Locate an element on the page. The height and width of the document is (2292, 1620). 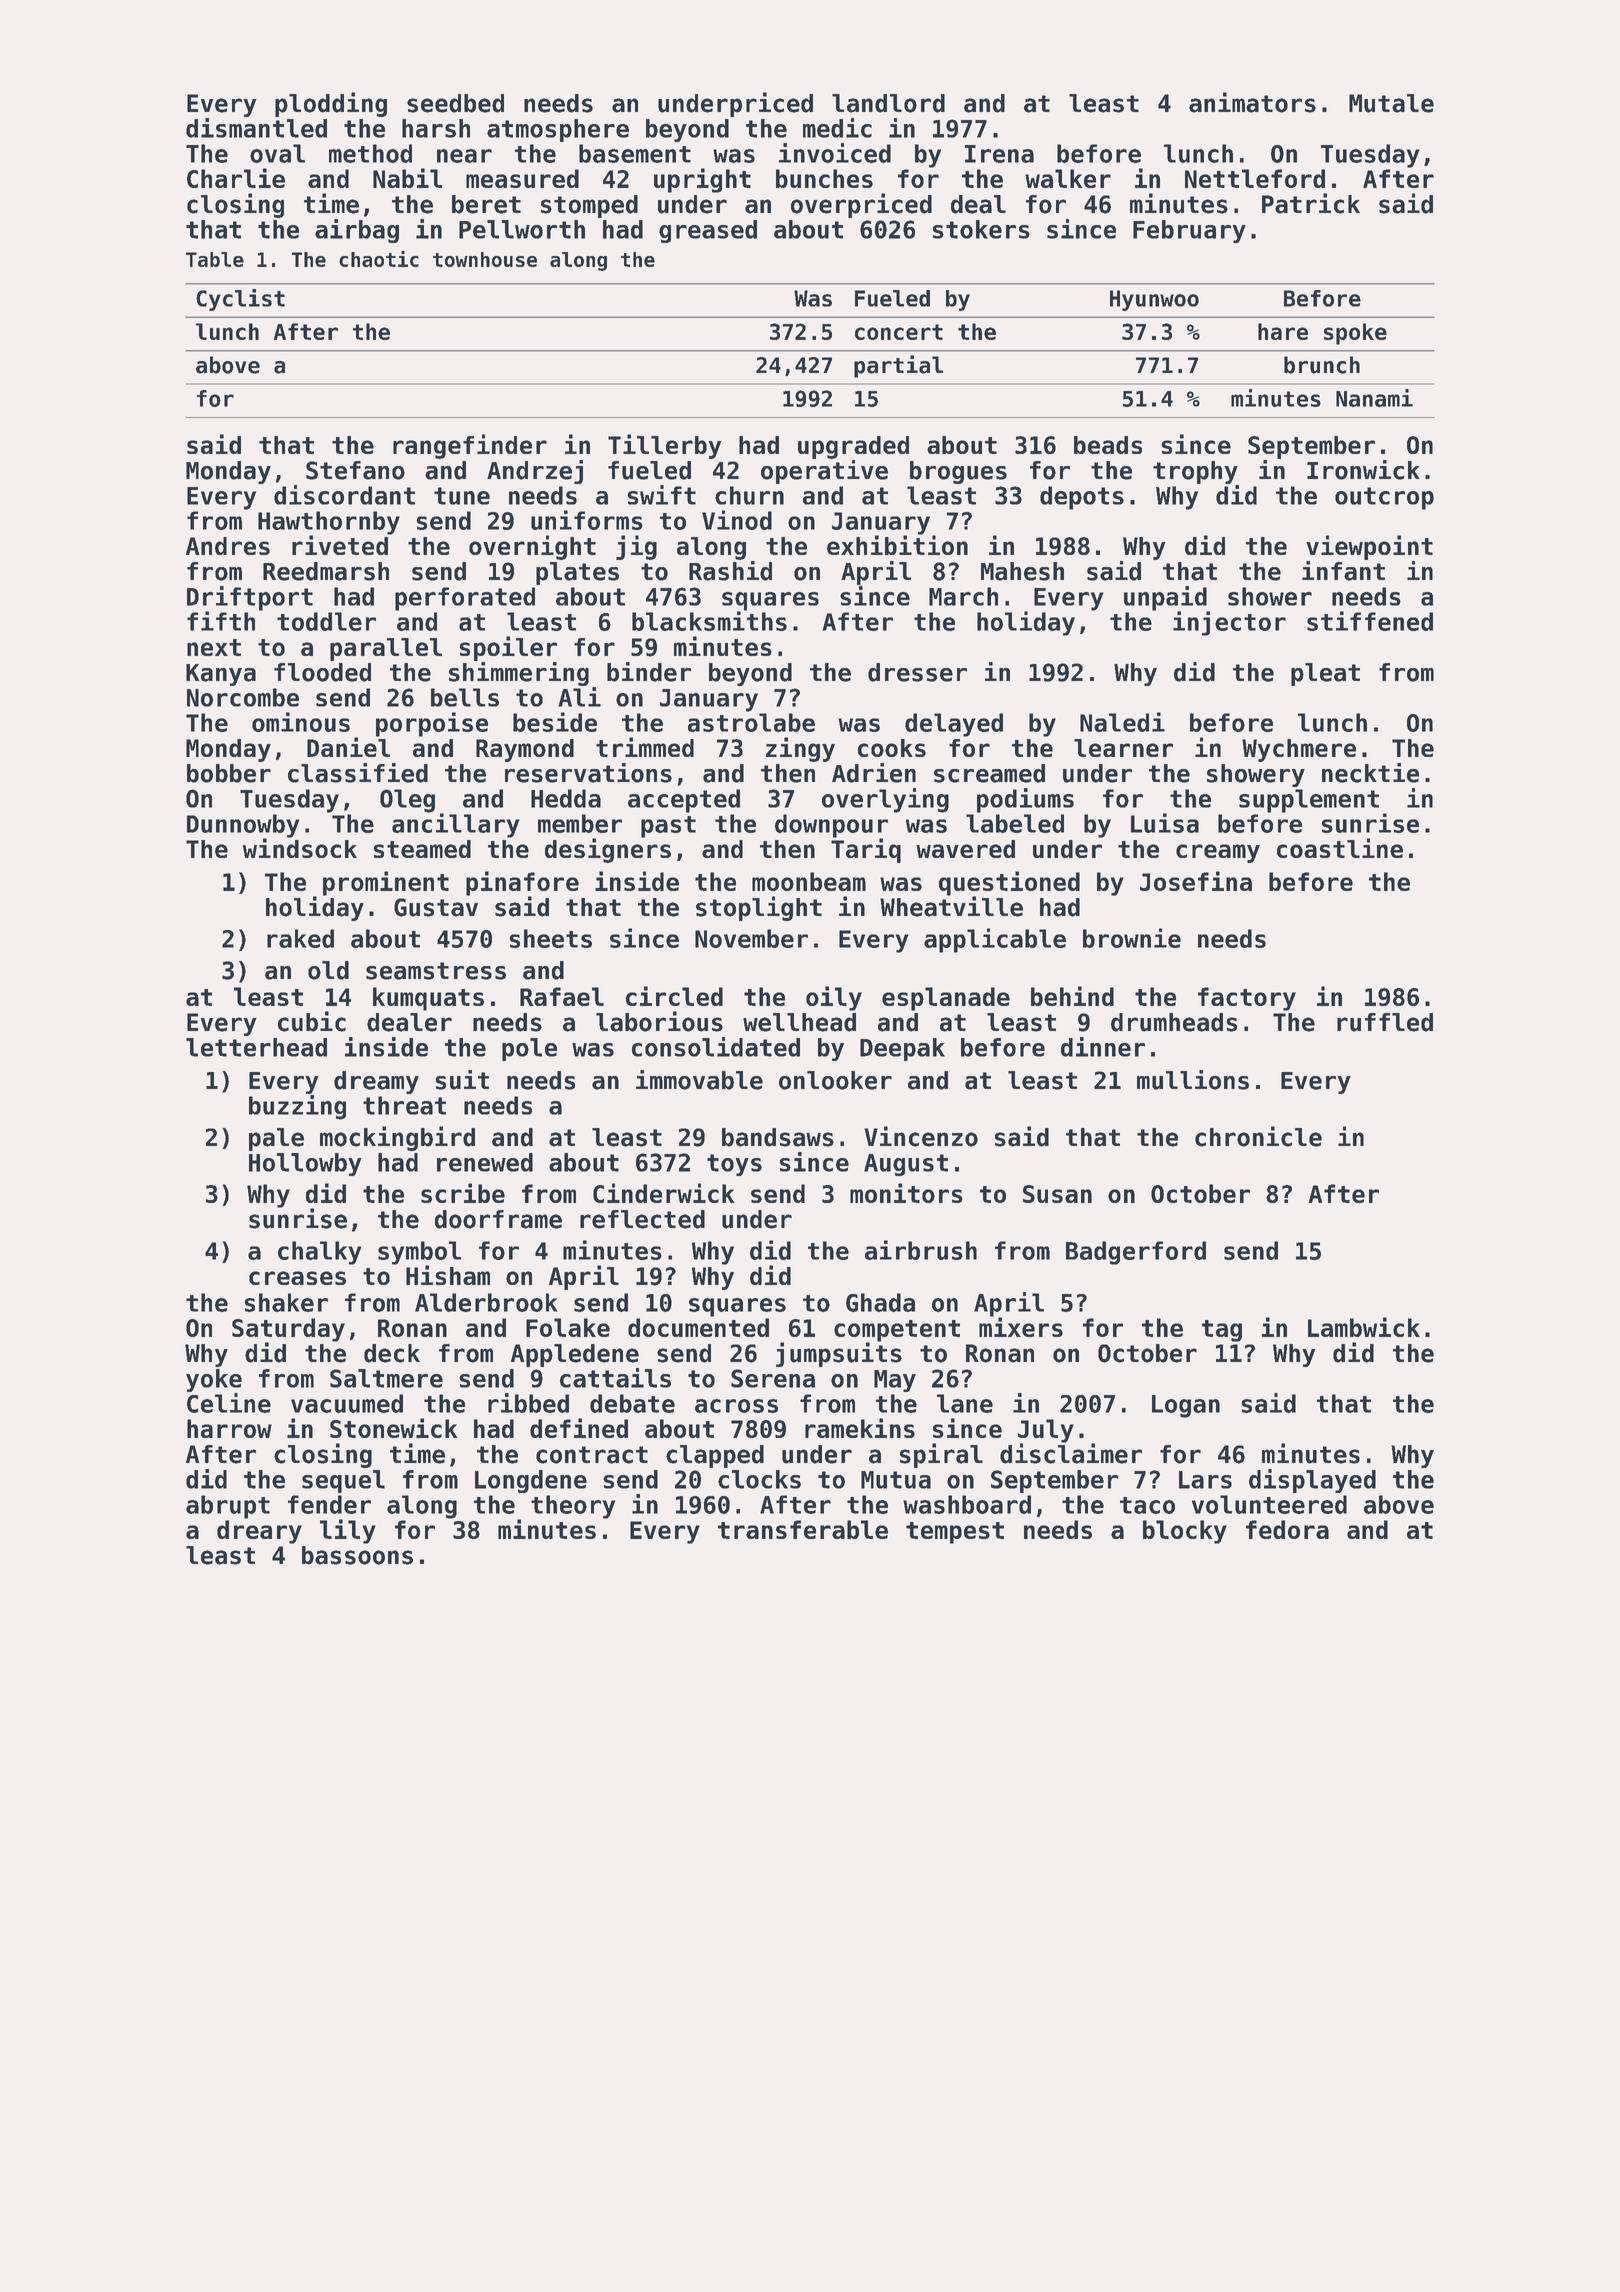
Dunnowby is located at coordinates (243, 826).
